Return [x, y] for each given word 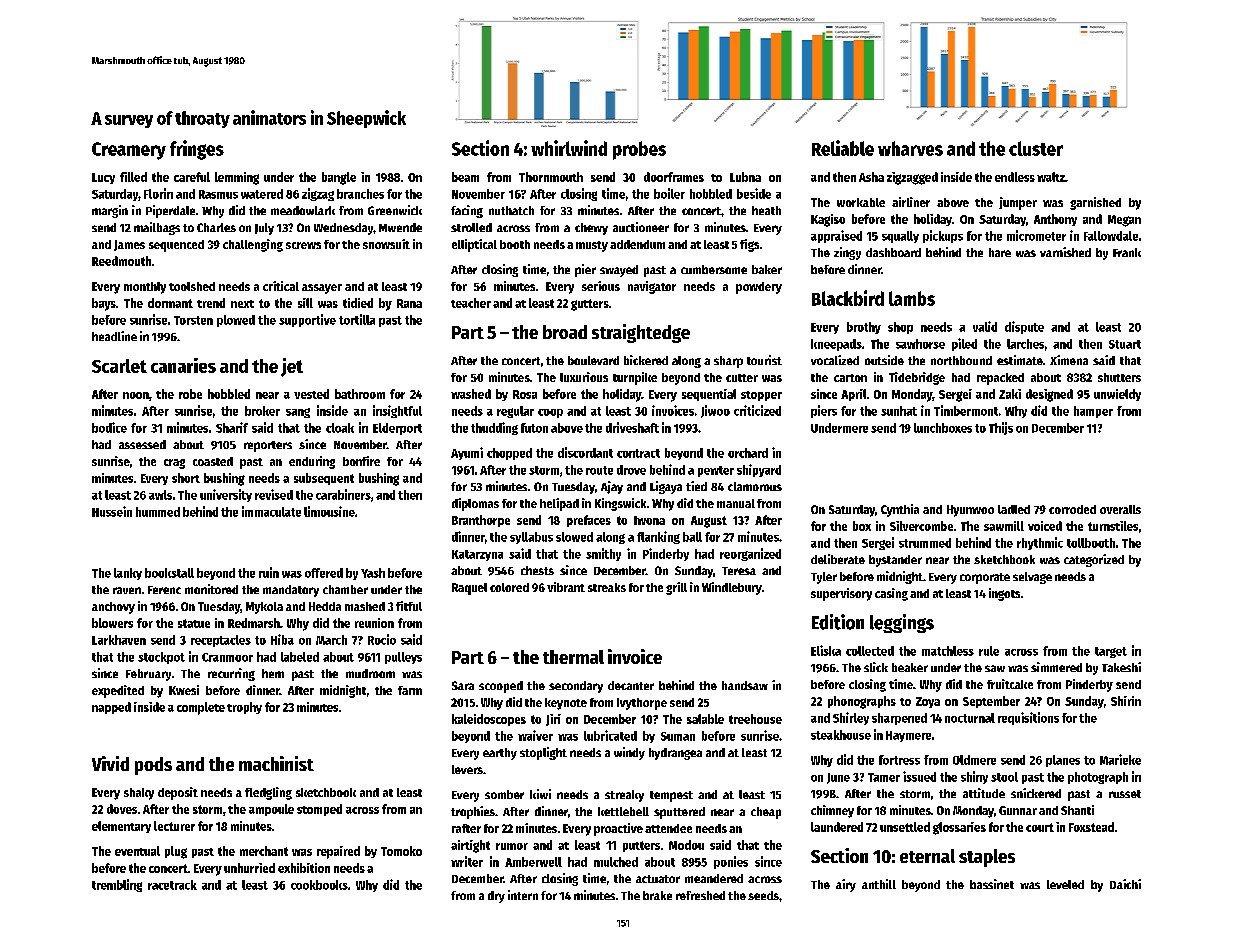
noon [136, 395]
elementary [121, 827]
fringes [197, 150]
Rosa [525, 394]
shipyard [759, 470]
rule [989, 651]
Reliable [843, 148]
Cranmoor [227, 657]
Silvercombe [921, 526]
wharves [910, 148]
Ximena [1069, 360]
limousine [329, 511]
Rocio [382, 639]
